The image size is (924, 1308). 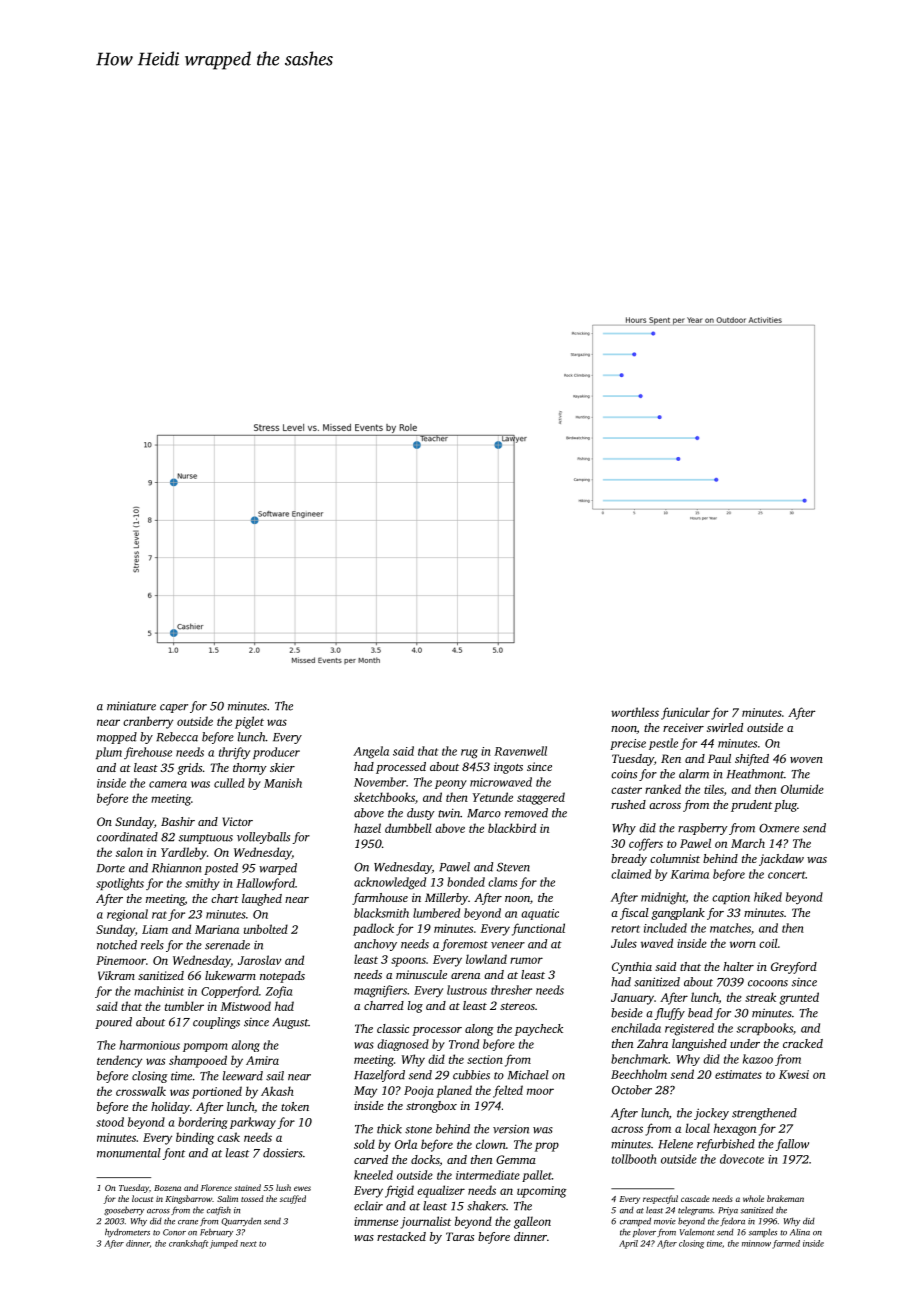 I want to click on farmhouse, so click(x=380, y=899).
